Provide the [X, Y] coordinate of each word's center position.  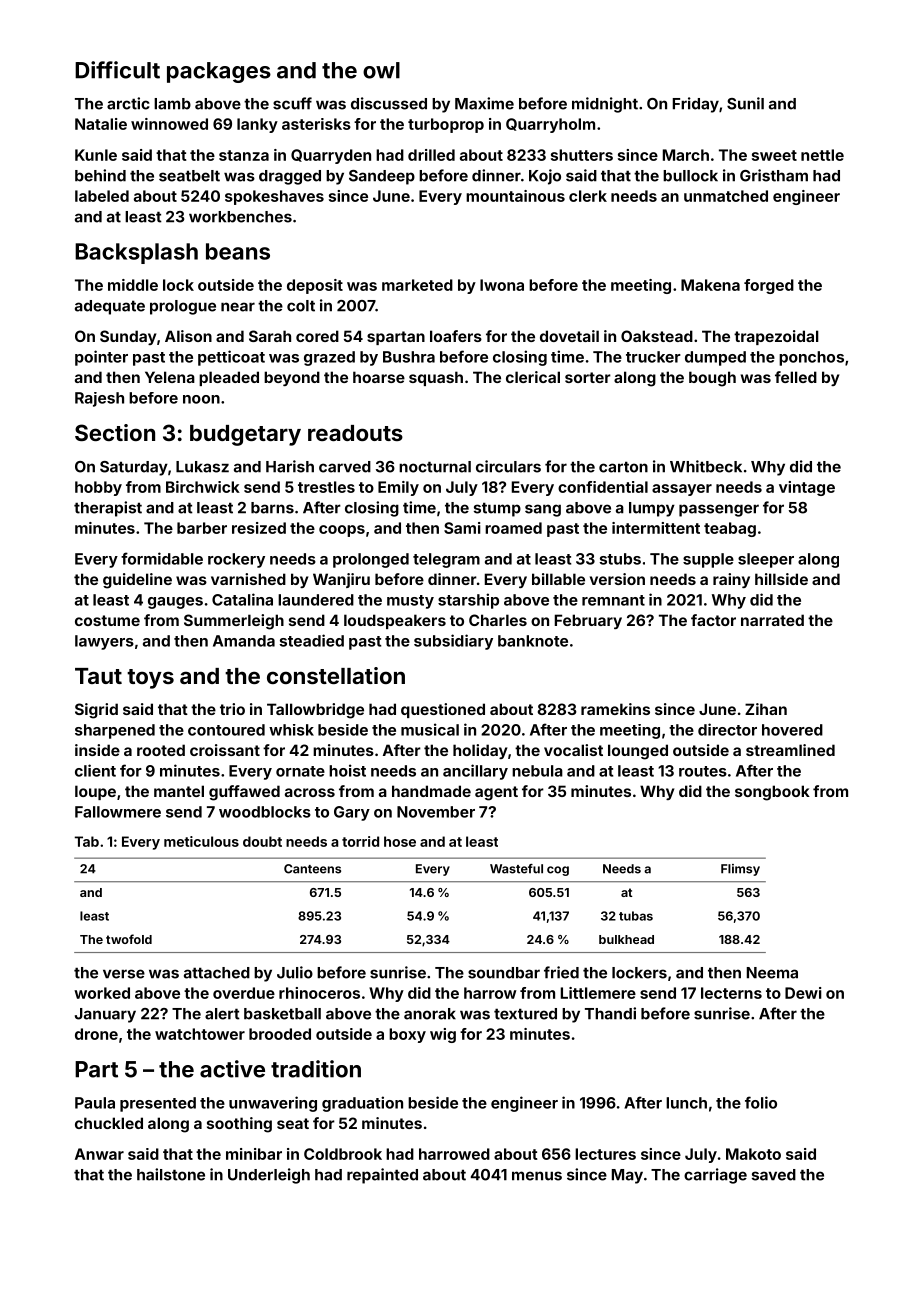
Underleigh [269, 1176]
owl [381, 70]
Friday [696, 105]
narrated [772, 620]
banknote [533, 641]
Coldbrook [343, 1154]
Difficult [117, 70]
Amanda [244, 641]
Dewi [803, 993]
